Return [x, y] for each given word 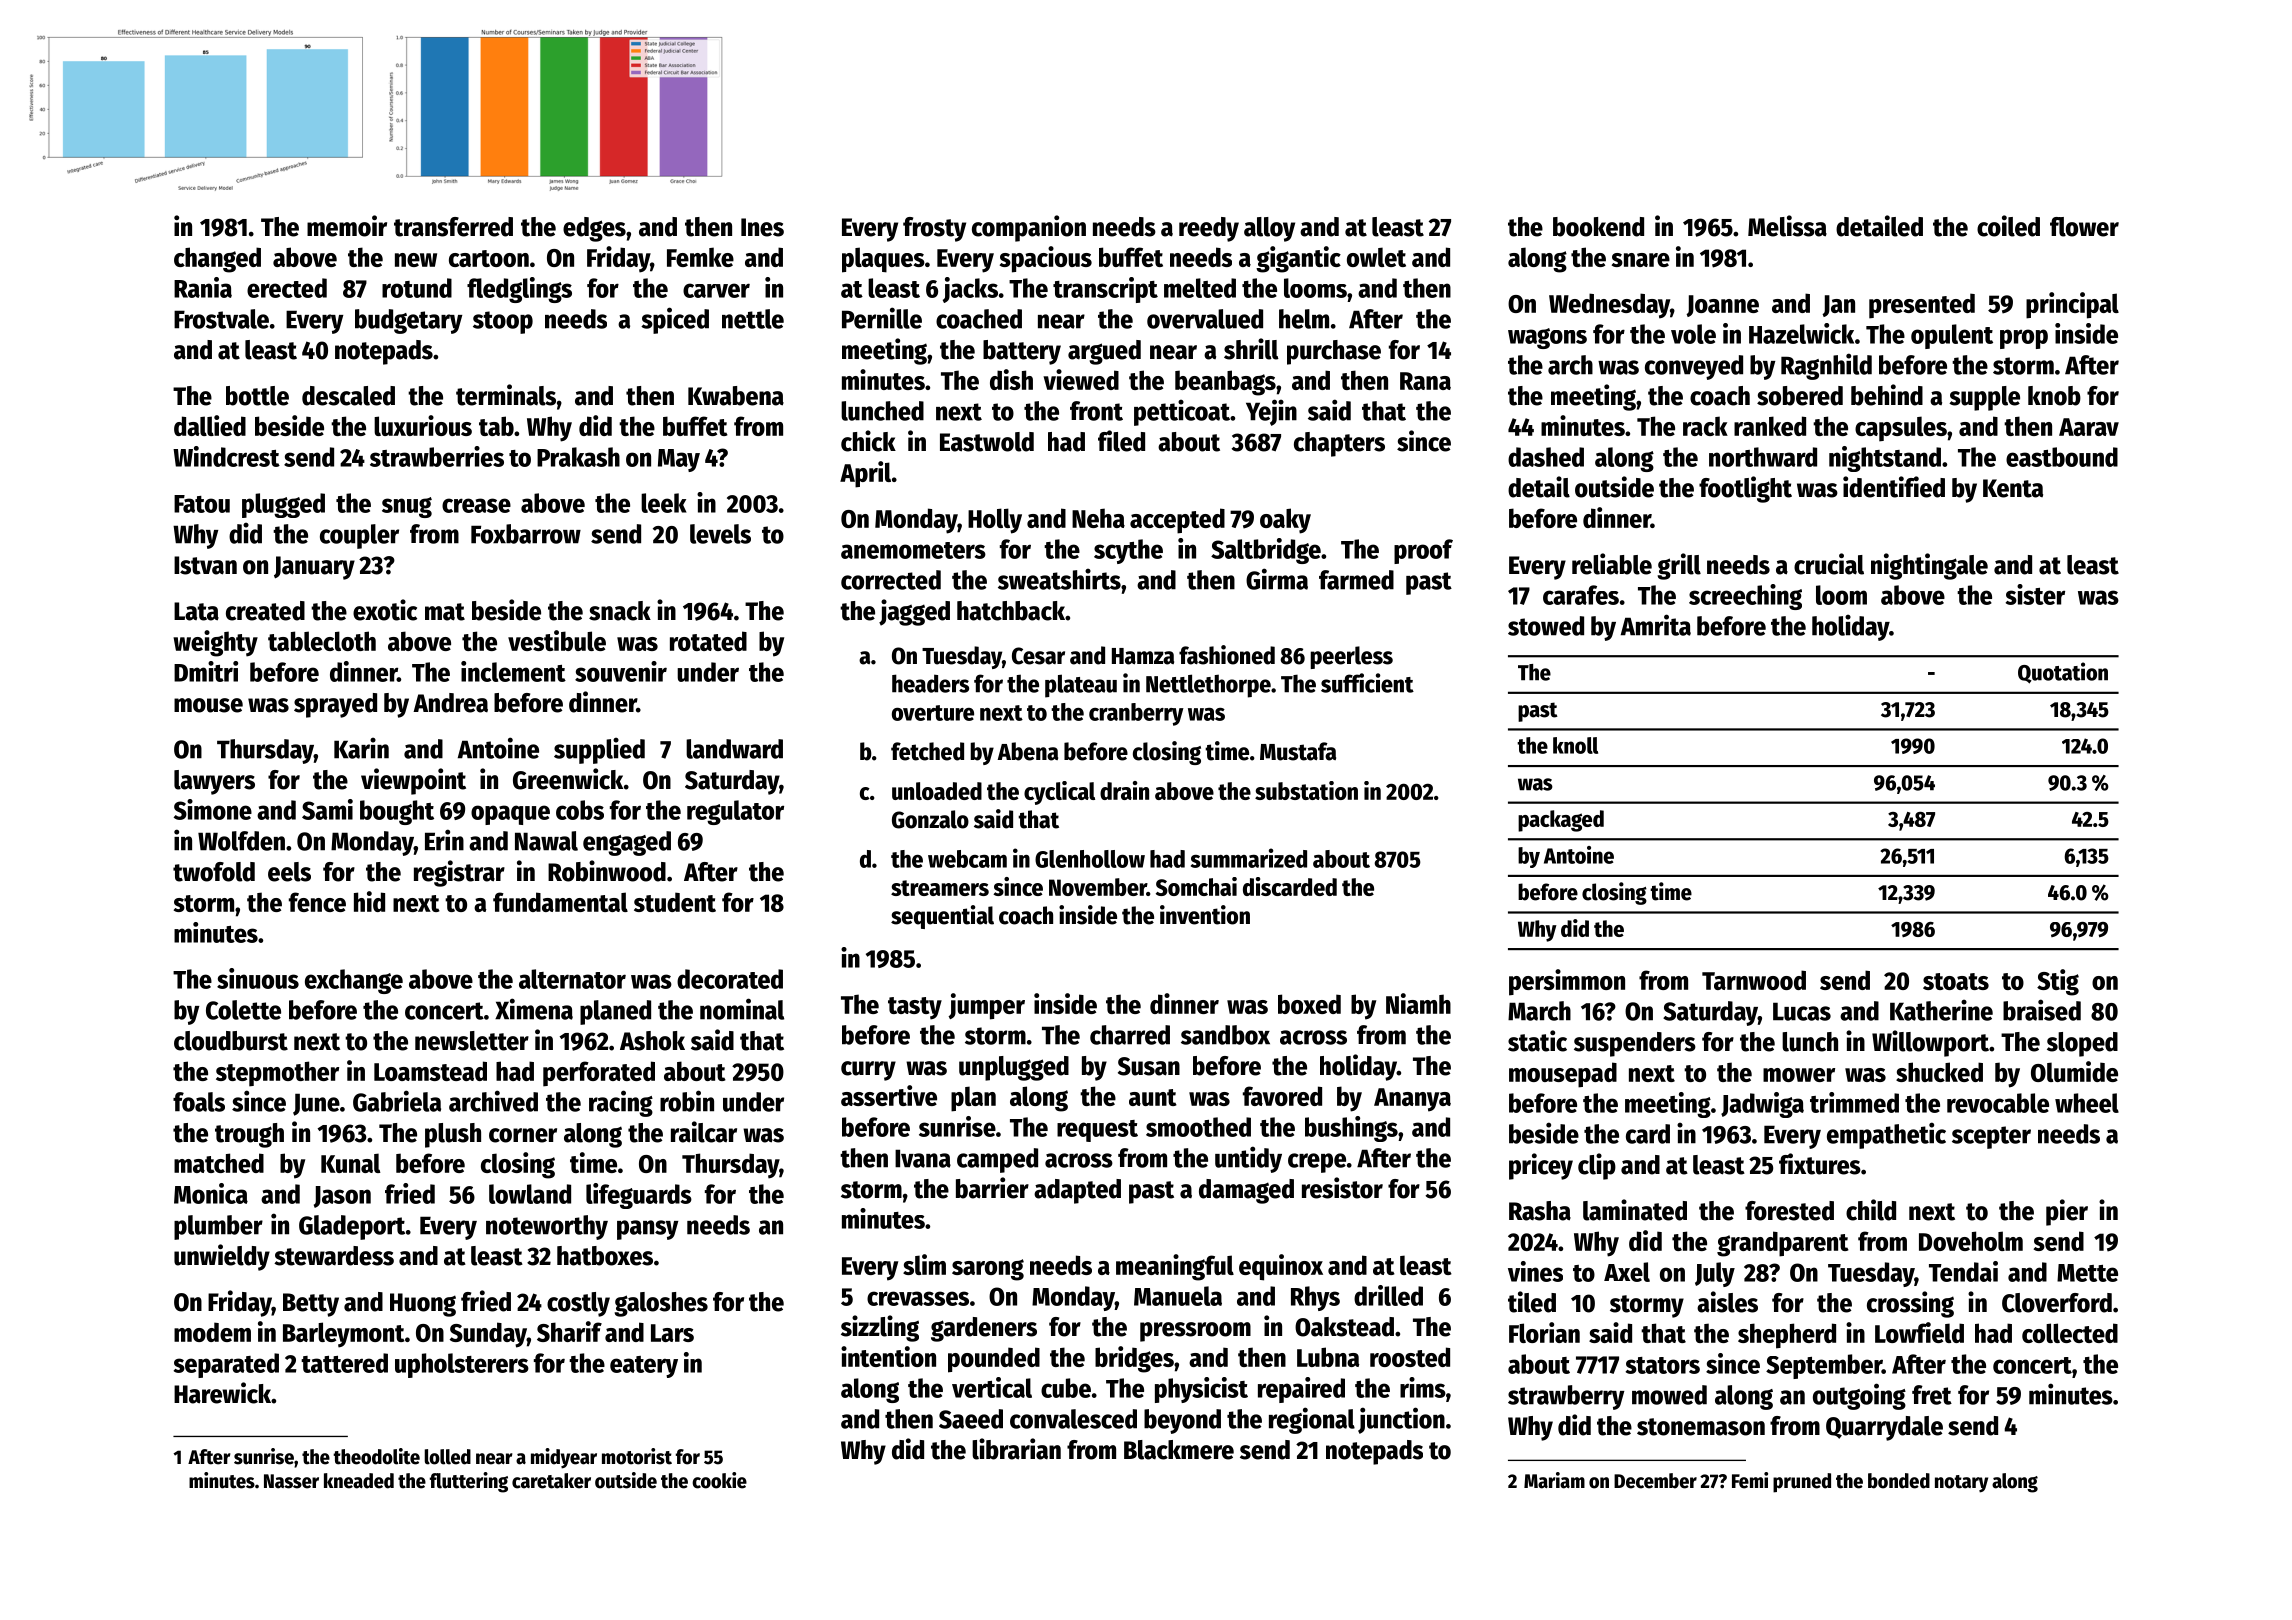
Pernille [882, 318]
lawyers [214, 782]
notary [1961, 1484]
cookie [719, 1480]
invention [1205, 915]
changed [217, 260]
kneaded [359, 1481]
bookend [1598, 227]
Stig [2058, 982]
